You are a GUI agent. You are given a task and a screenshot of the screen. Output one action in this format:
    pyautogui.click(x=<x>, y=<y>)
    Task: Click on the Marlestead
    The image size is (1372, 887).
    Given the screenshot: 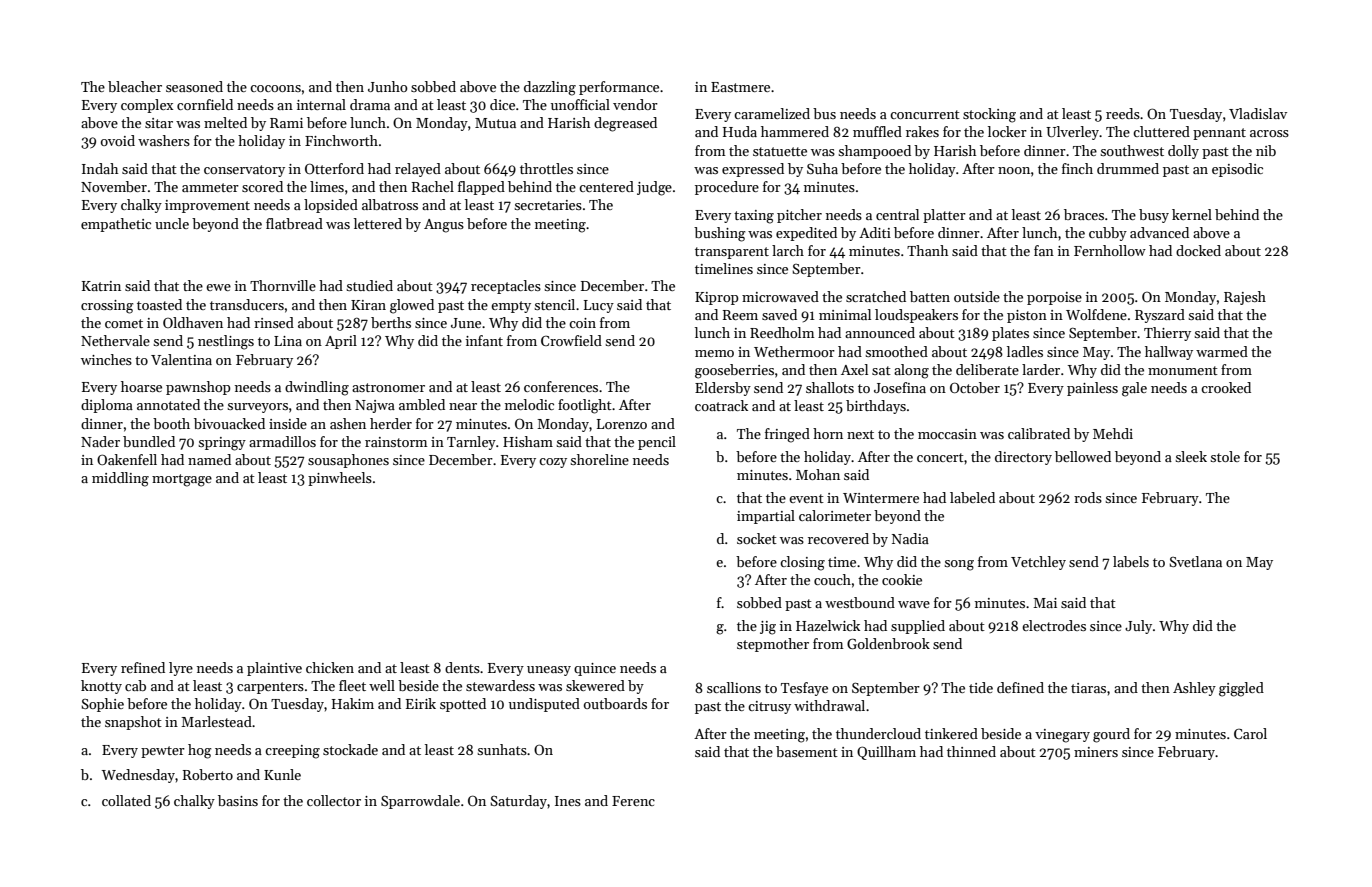 What is the action you would take?
    pyautogui.click(x=216, y=721)
